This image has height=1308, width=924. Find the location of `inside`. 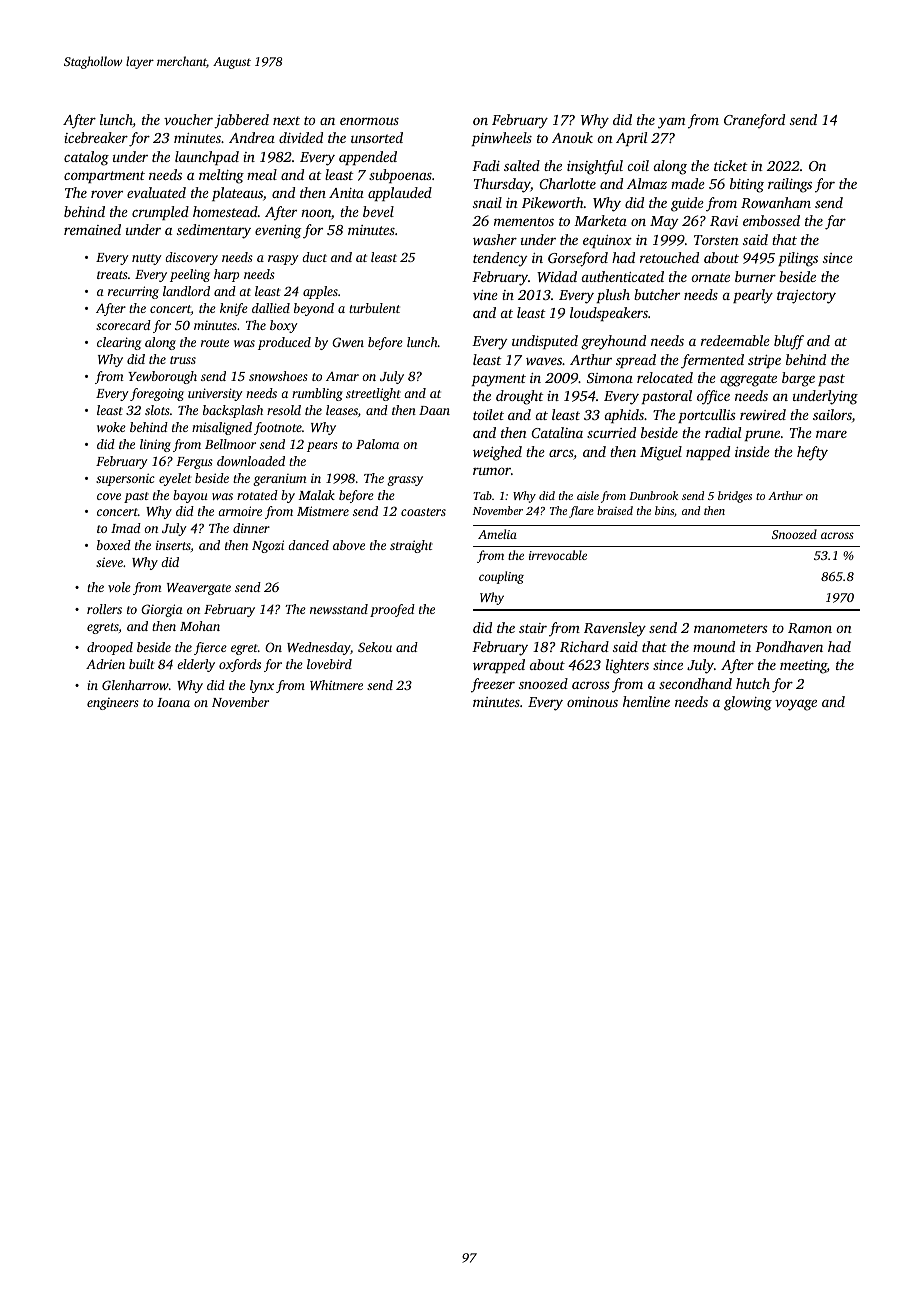

inside is located at coordinates (752, 451).
